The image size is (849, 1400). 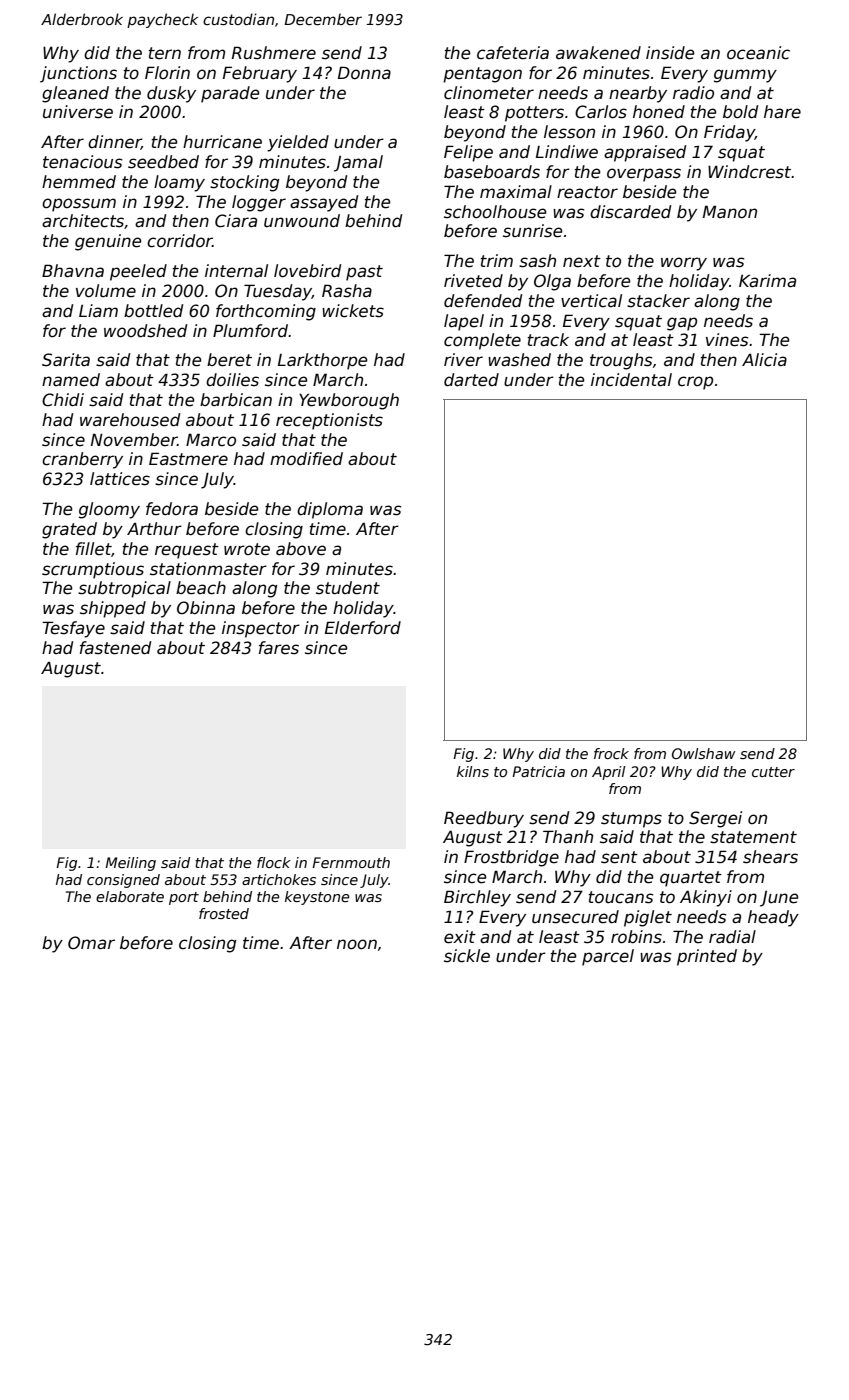 I want to click on toucans, so click(x=621, y=897).
